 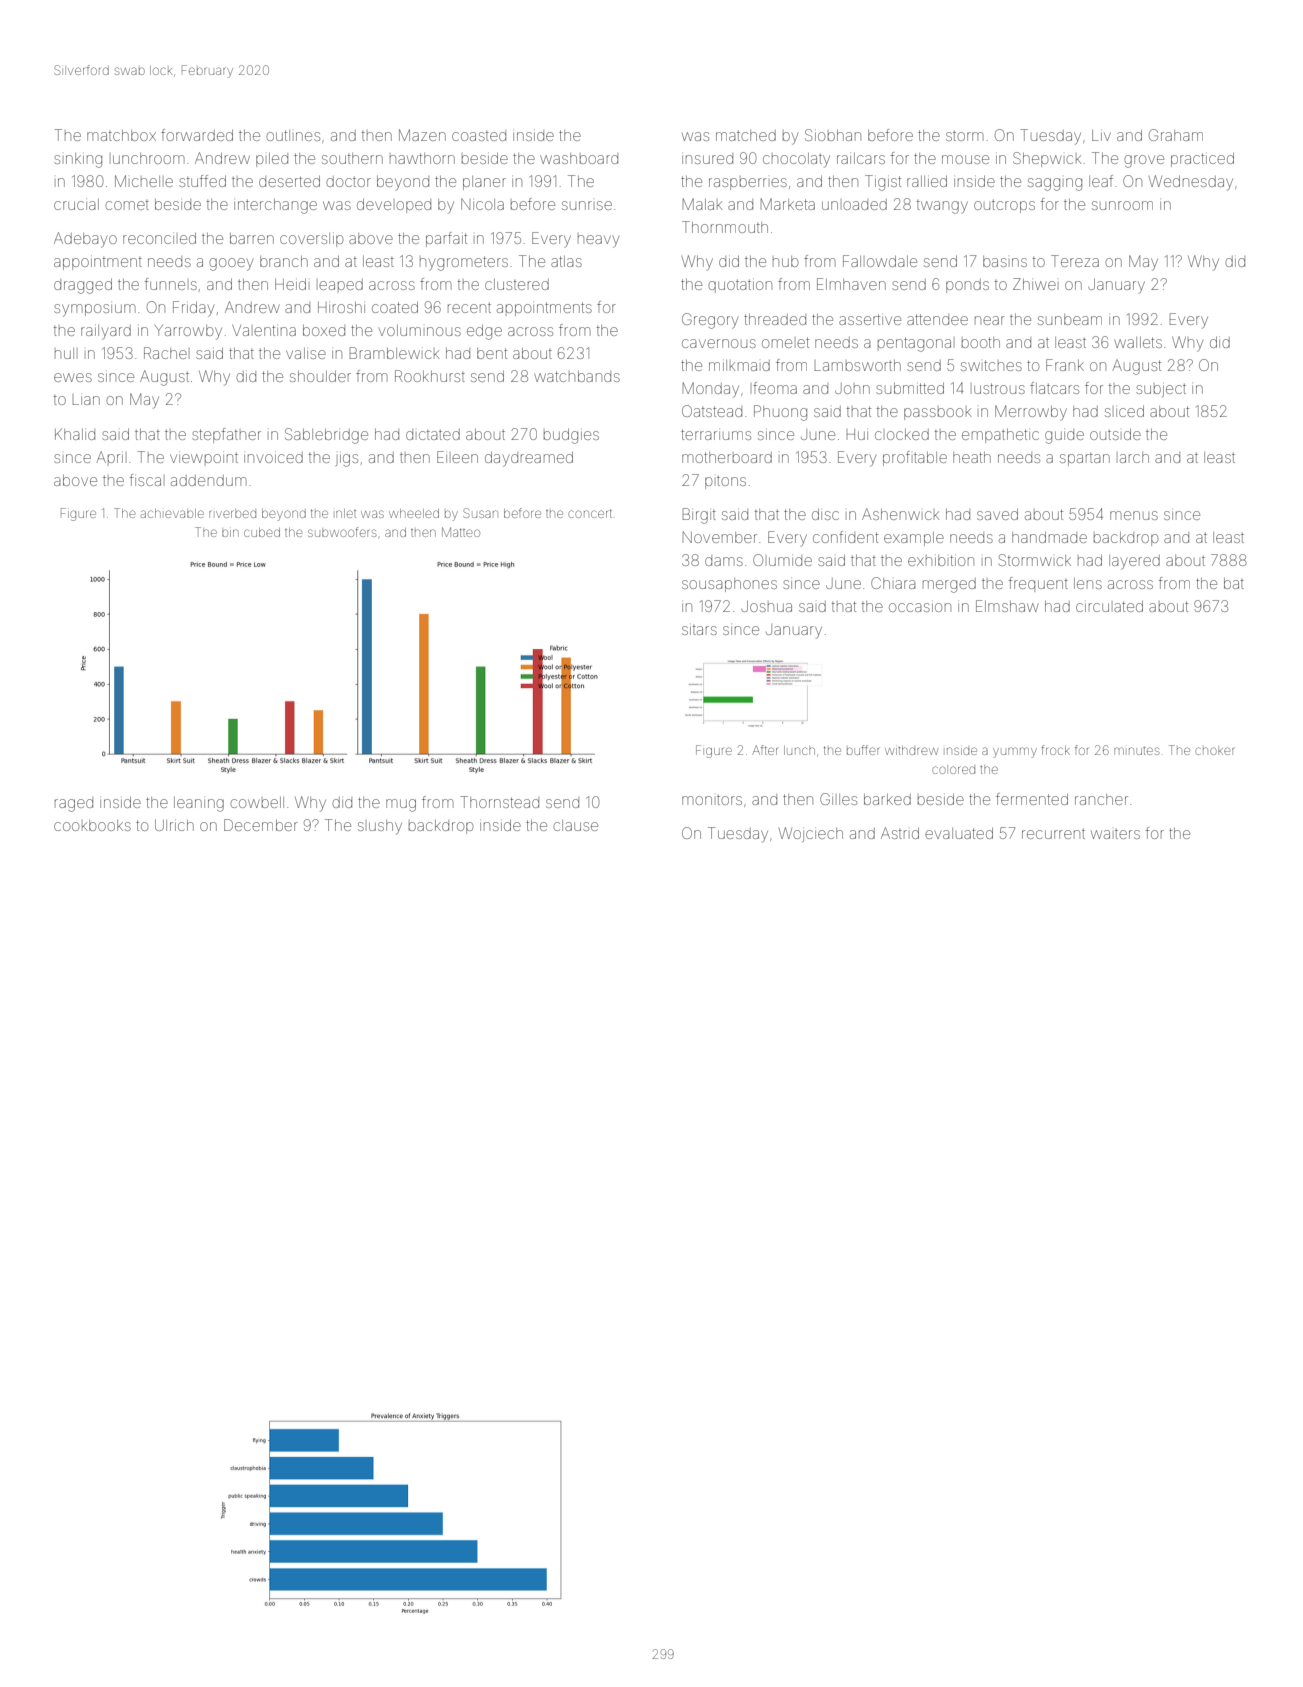 What do you see at coordinates (232, 514) in the screenshot?
I see `riverbed` at bounding box center [232, 514].
